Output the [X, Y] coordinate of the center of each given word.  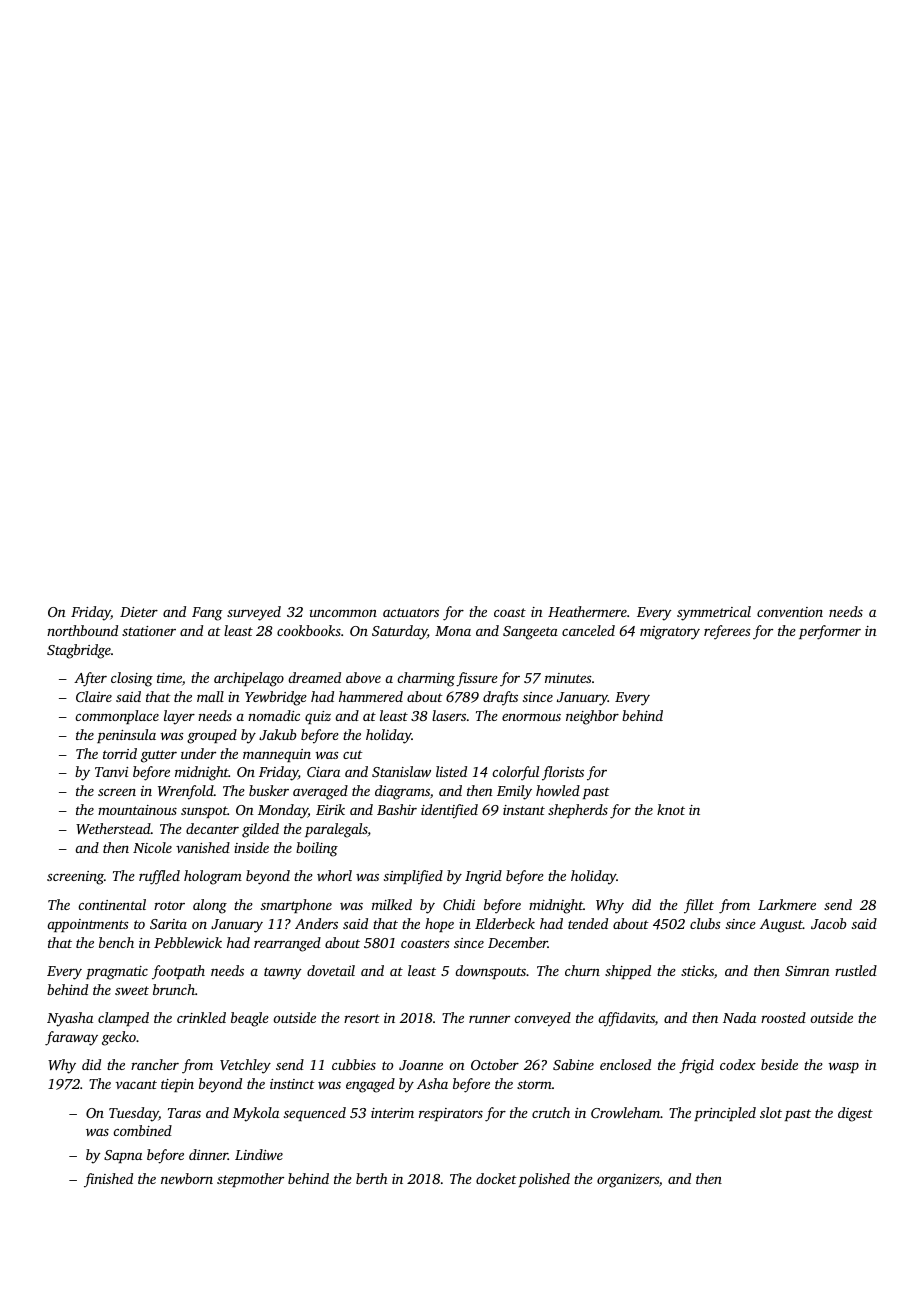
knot [671, 809]
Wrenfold [186, 792]
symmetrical [714, 613]
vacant [136, 1084]
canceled [588, 630]
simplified [413, 877]
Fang [207, 614]
